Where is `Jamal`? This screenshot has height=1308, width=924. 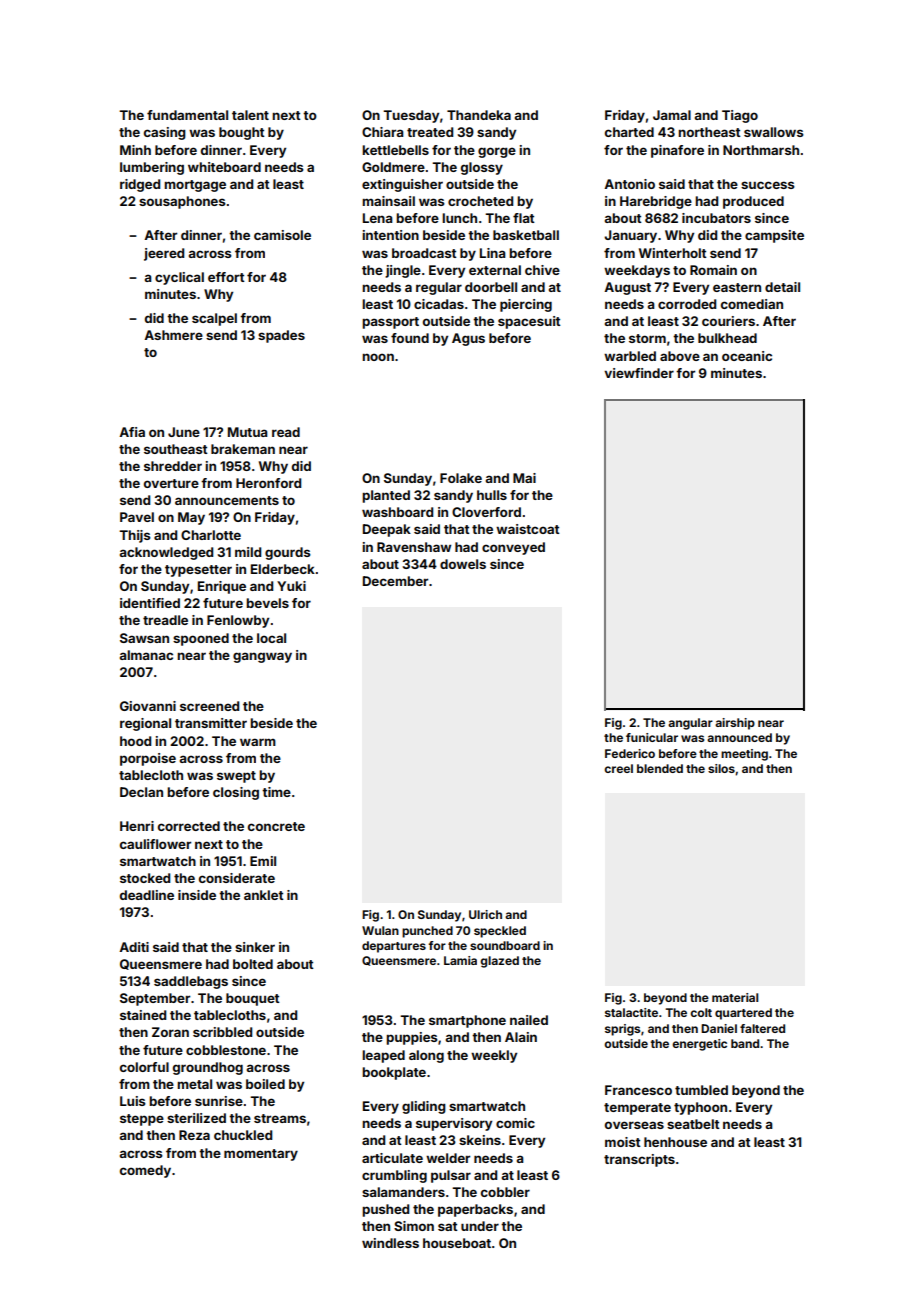
Jamal is located at coordinates (672, 115).
